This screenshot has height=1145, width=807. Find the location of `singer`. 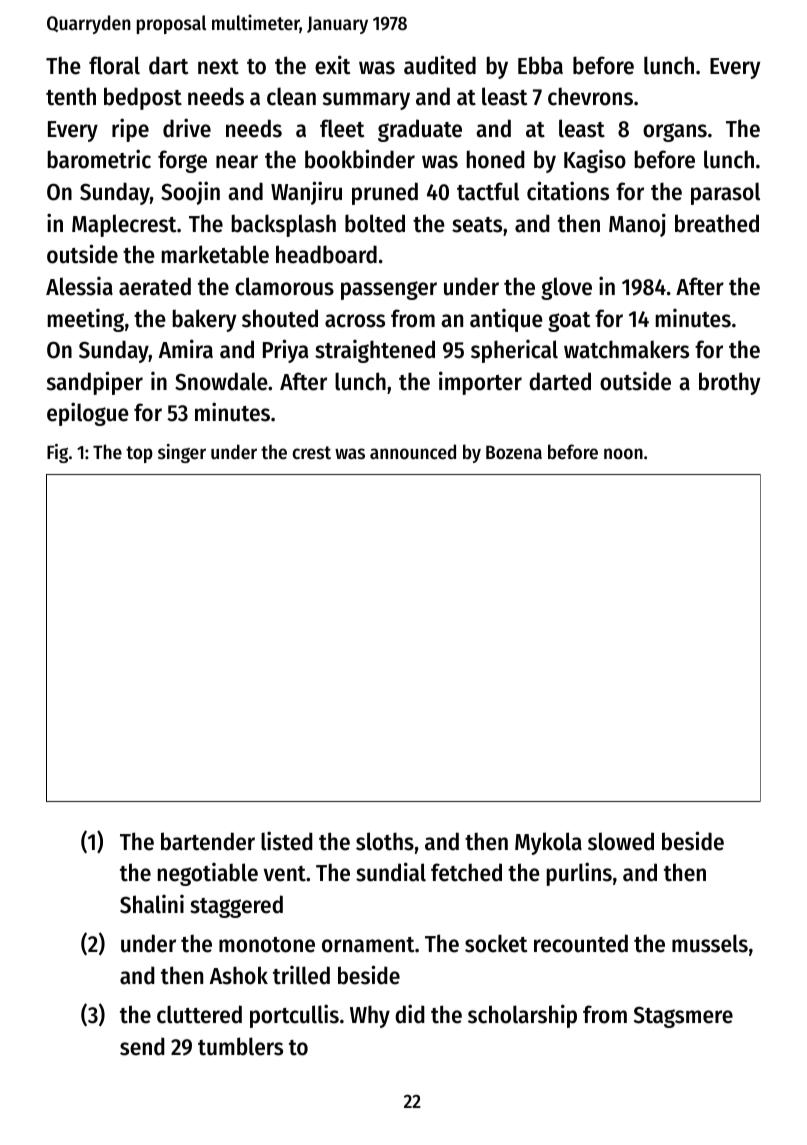

singer is located at coordinates (182, 453).
